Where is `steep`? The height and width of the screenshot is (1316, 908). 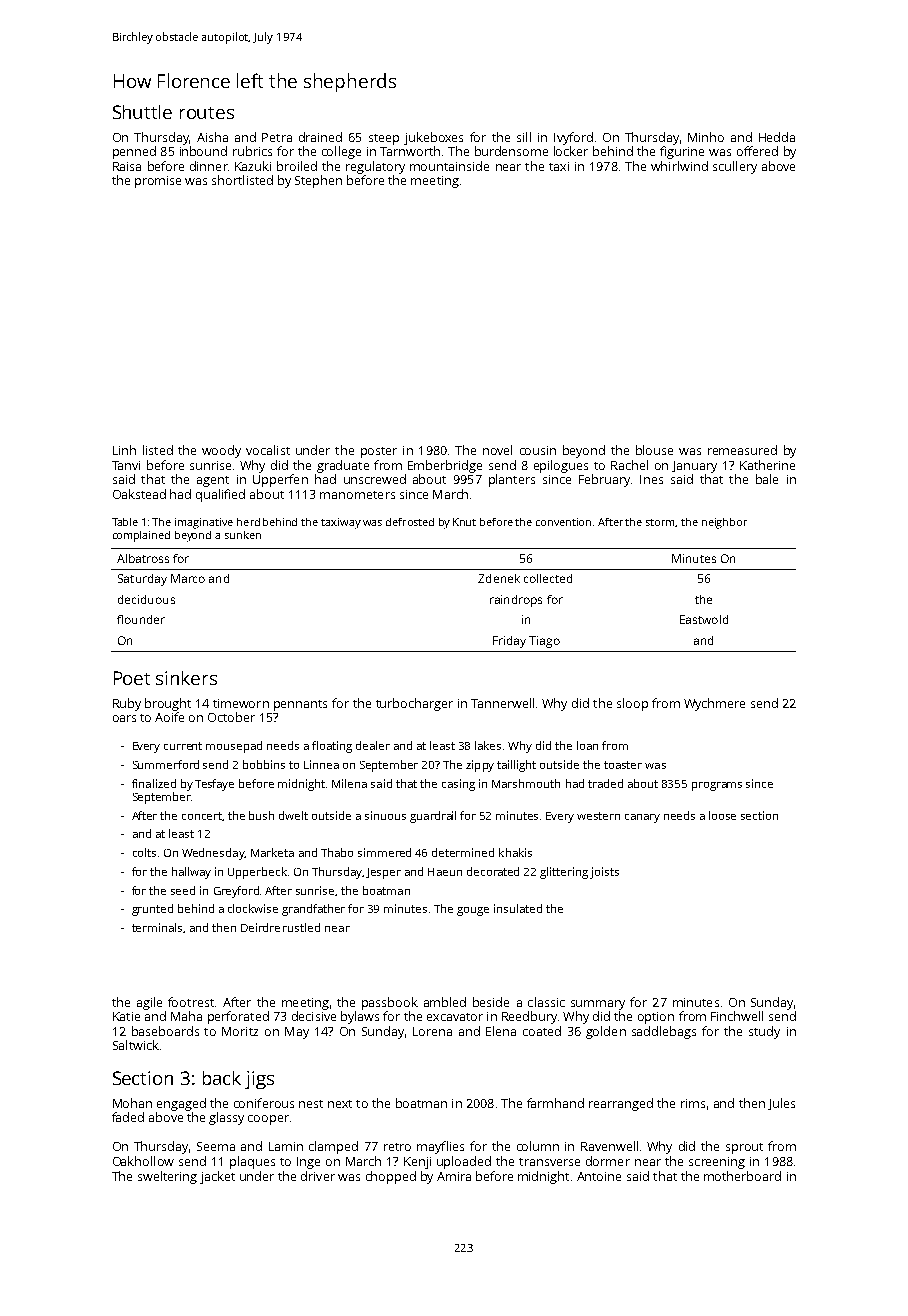 steep is located at coordinates (384, 139).
